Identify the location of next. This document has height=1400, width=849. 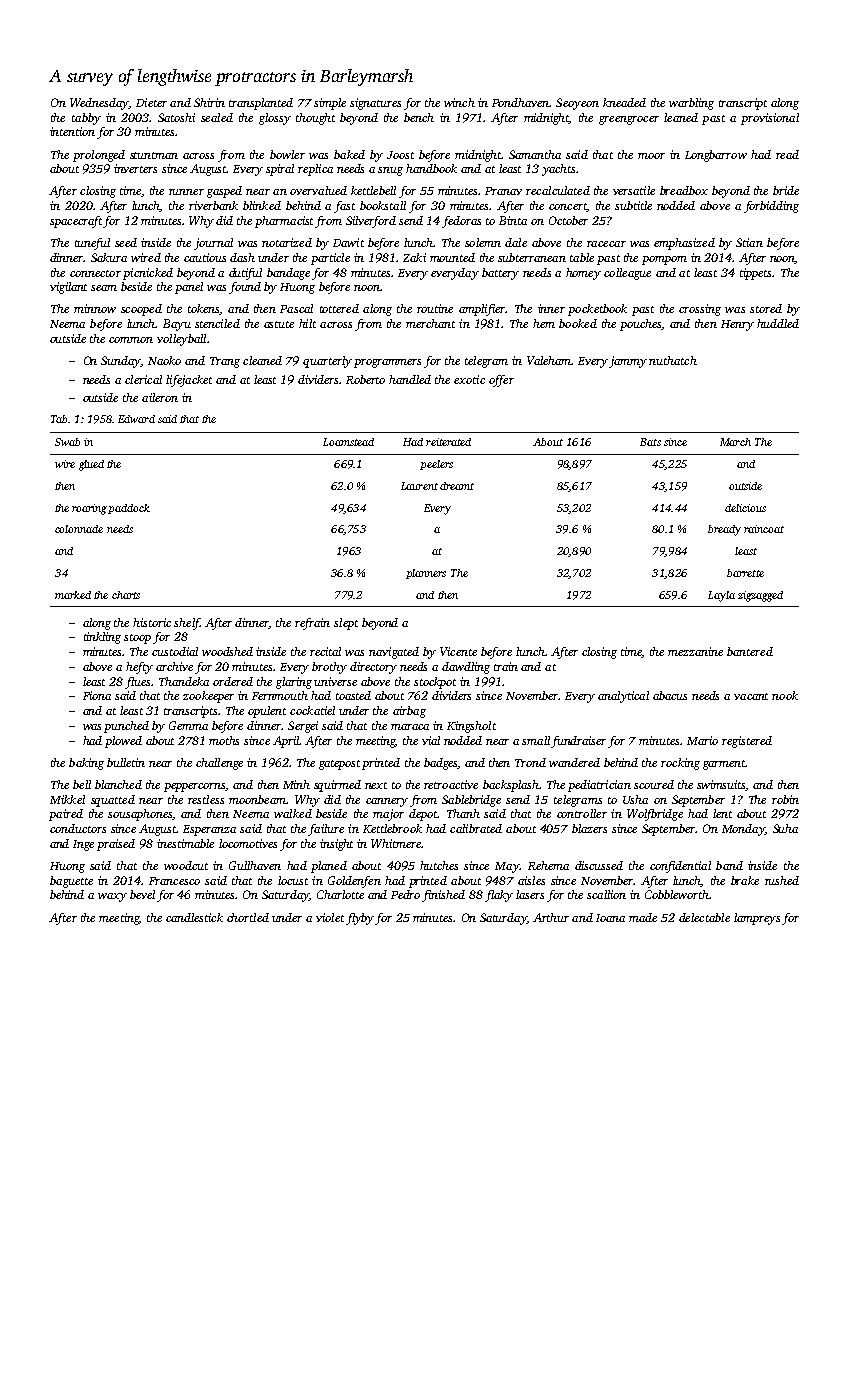
(376, 785).
